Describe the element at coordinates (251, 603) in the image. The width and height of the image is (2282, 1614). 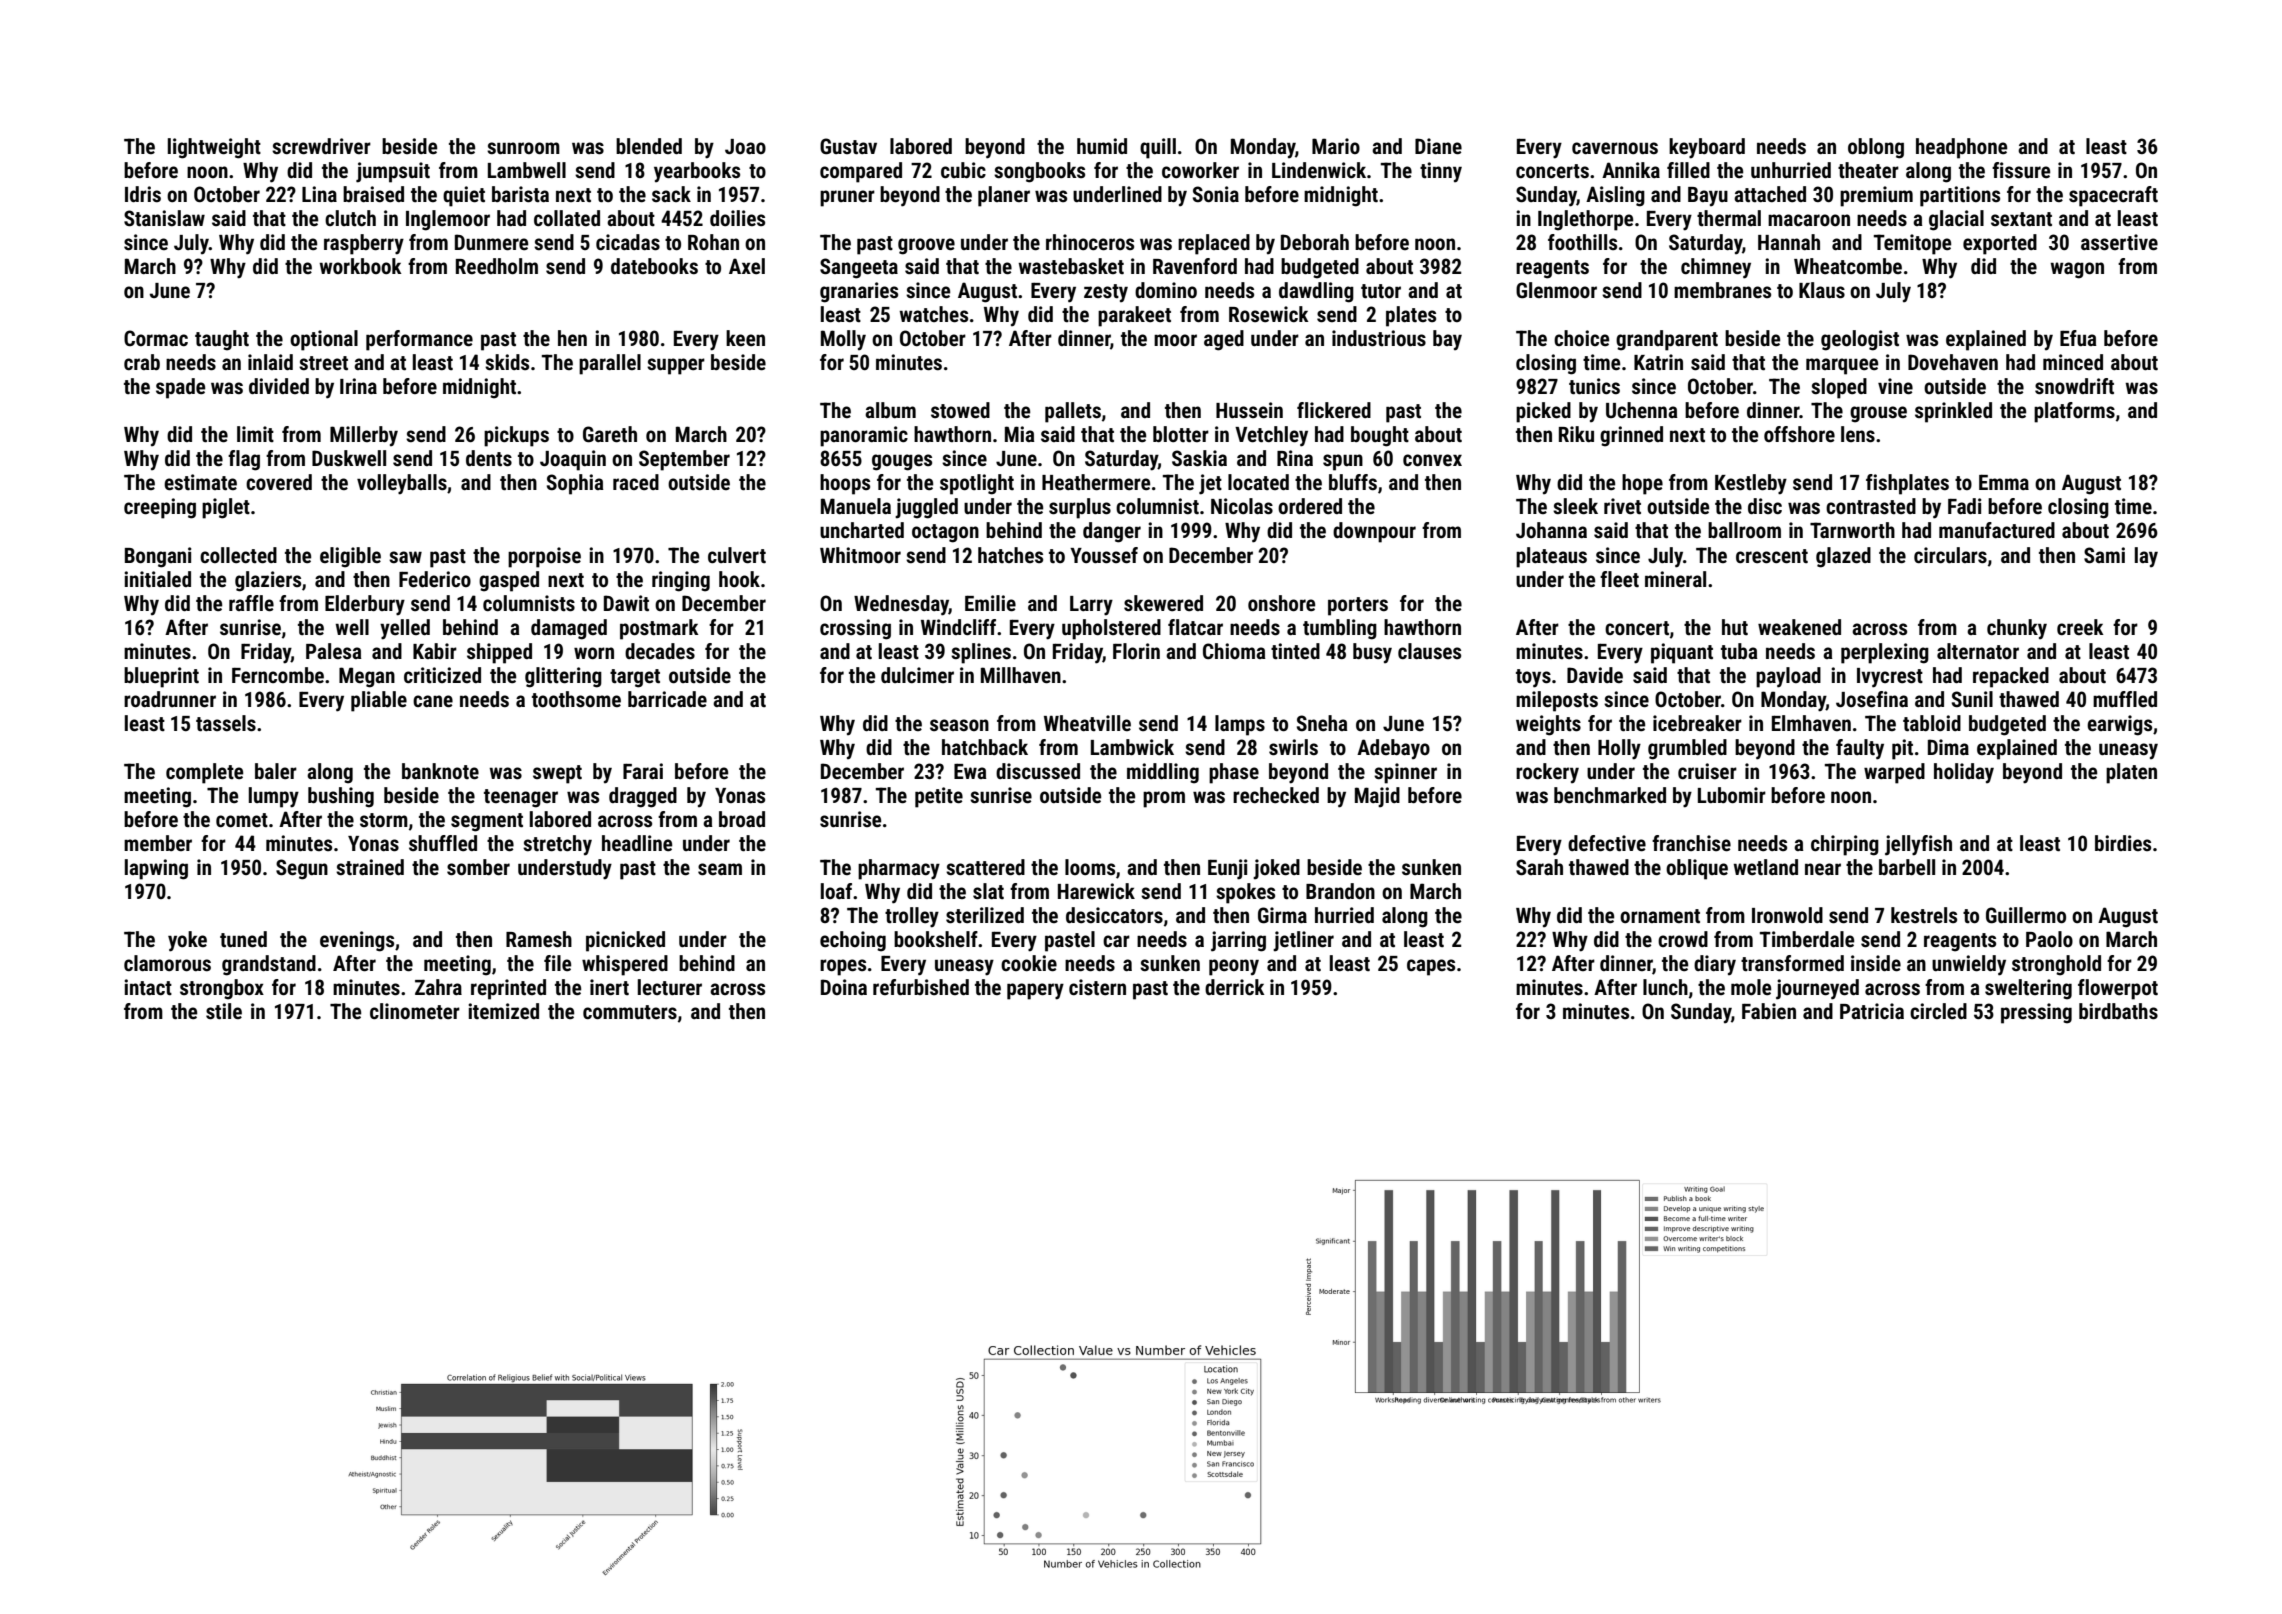
I see `raffle` at that location.
